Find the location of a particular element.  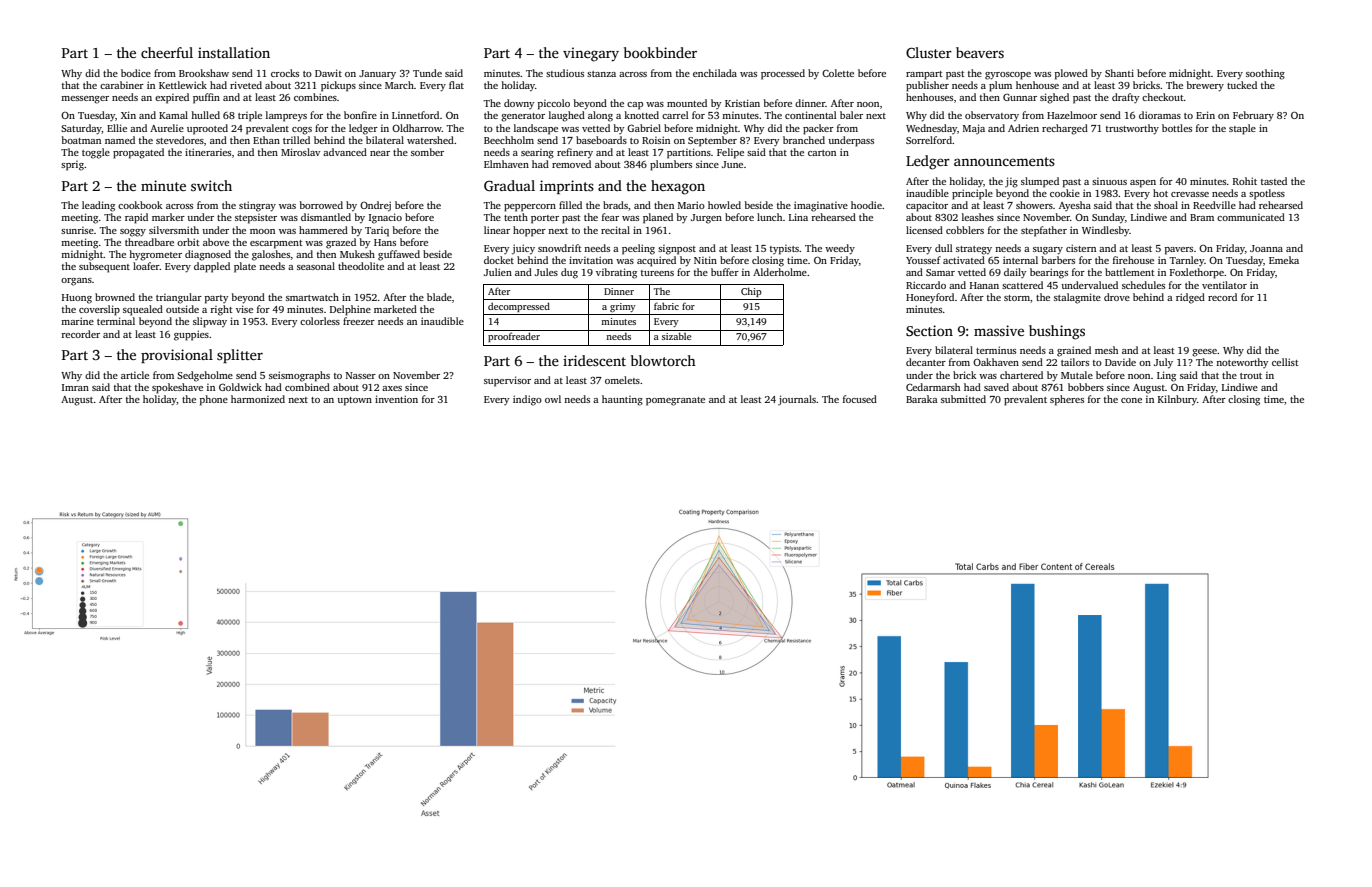

activated is located at coordinates (964, 260).
